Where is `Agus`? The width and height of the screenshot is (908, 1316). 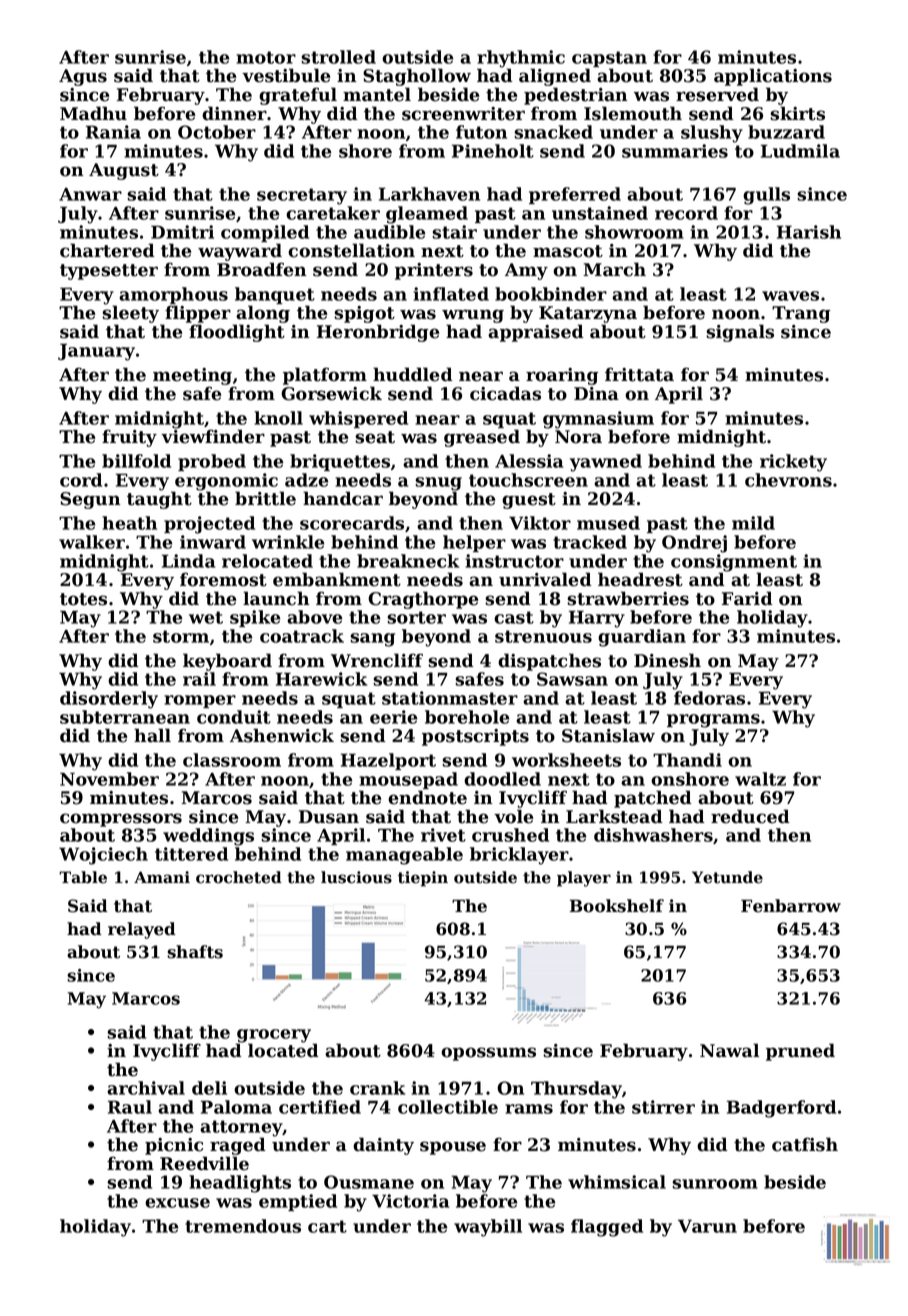
Agus is located at coordinates (83, 77).
